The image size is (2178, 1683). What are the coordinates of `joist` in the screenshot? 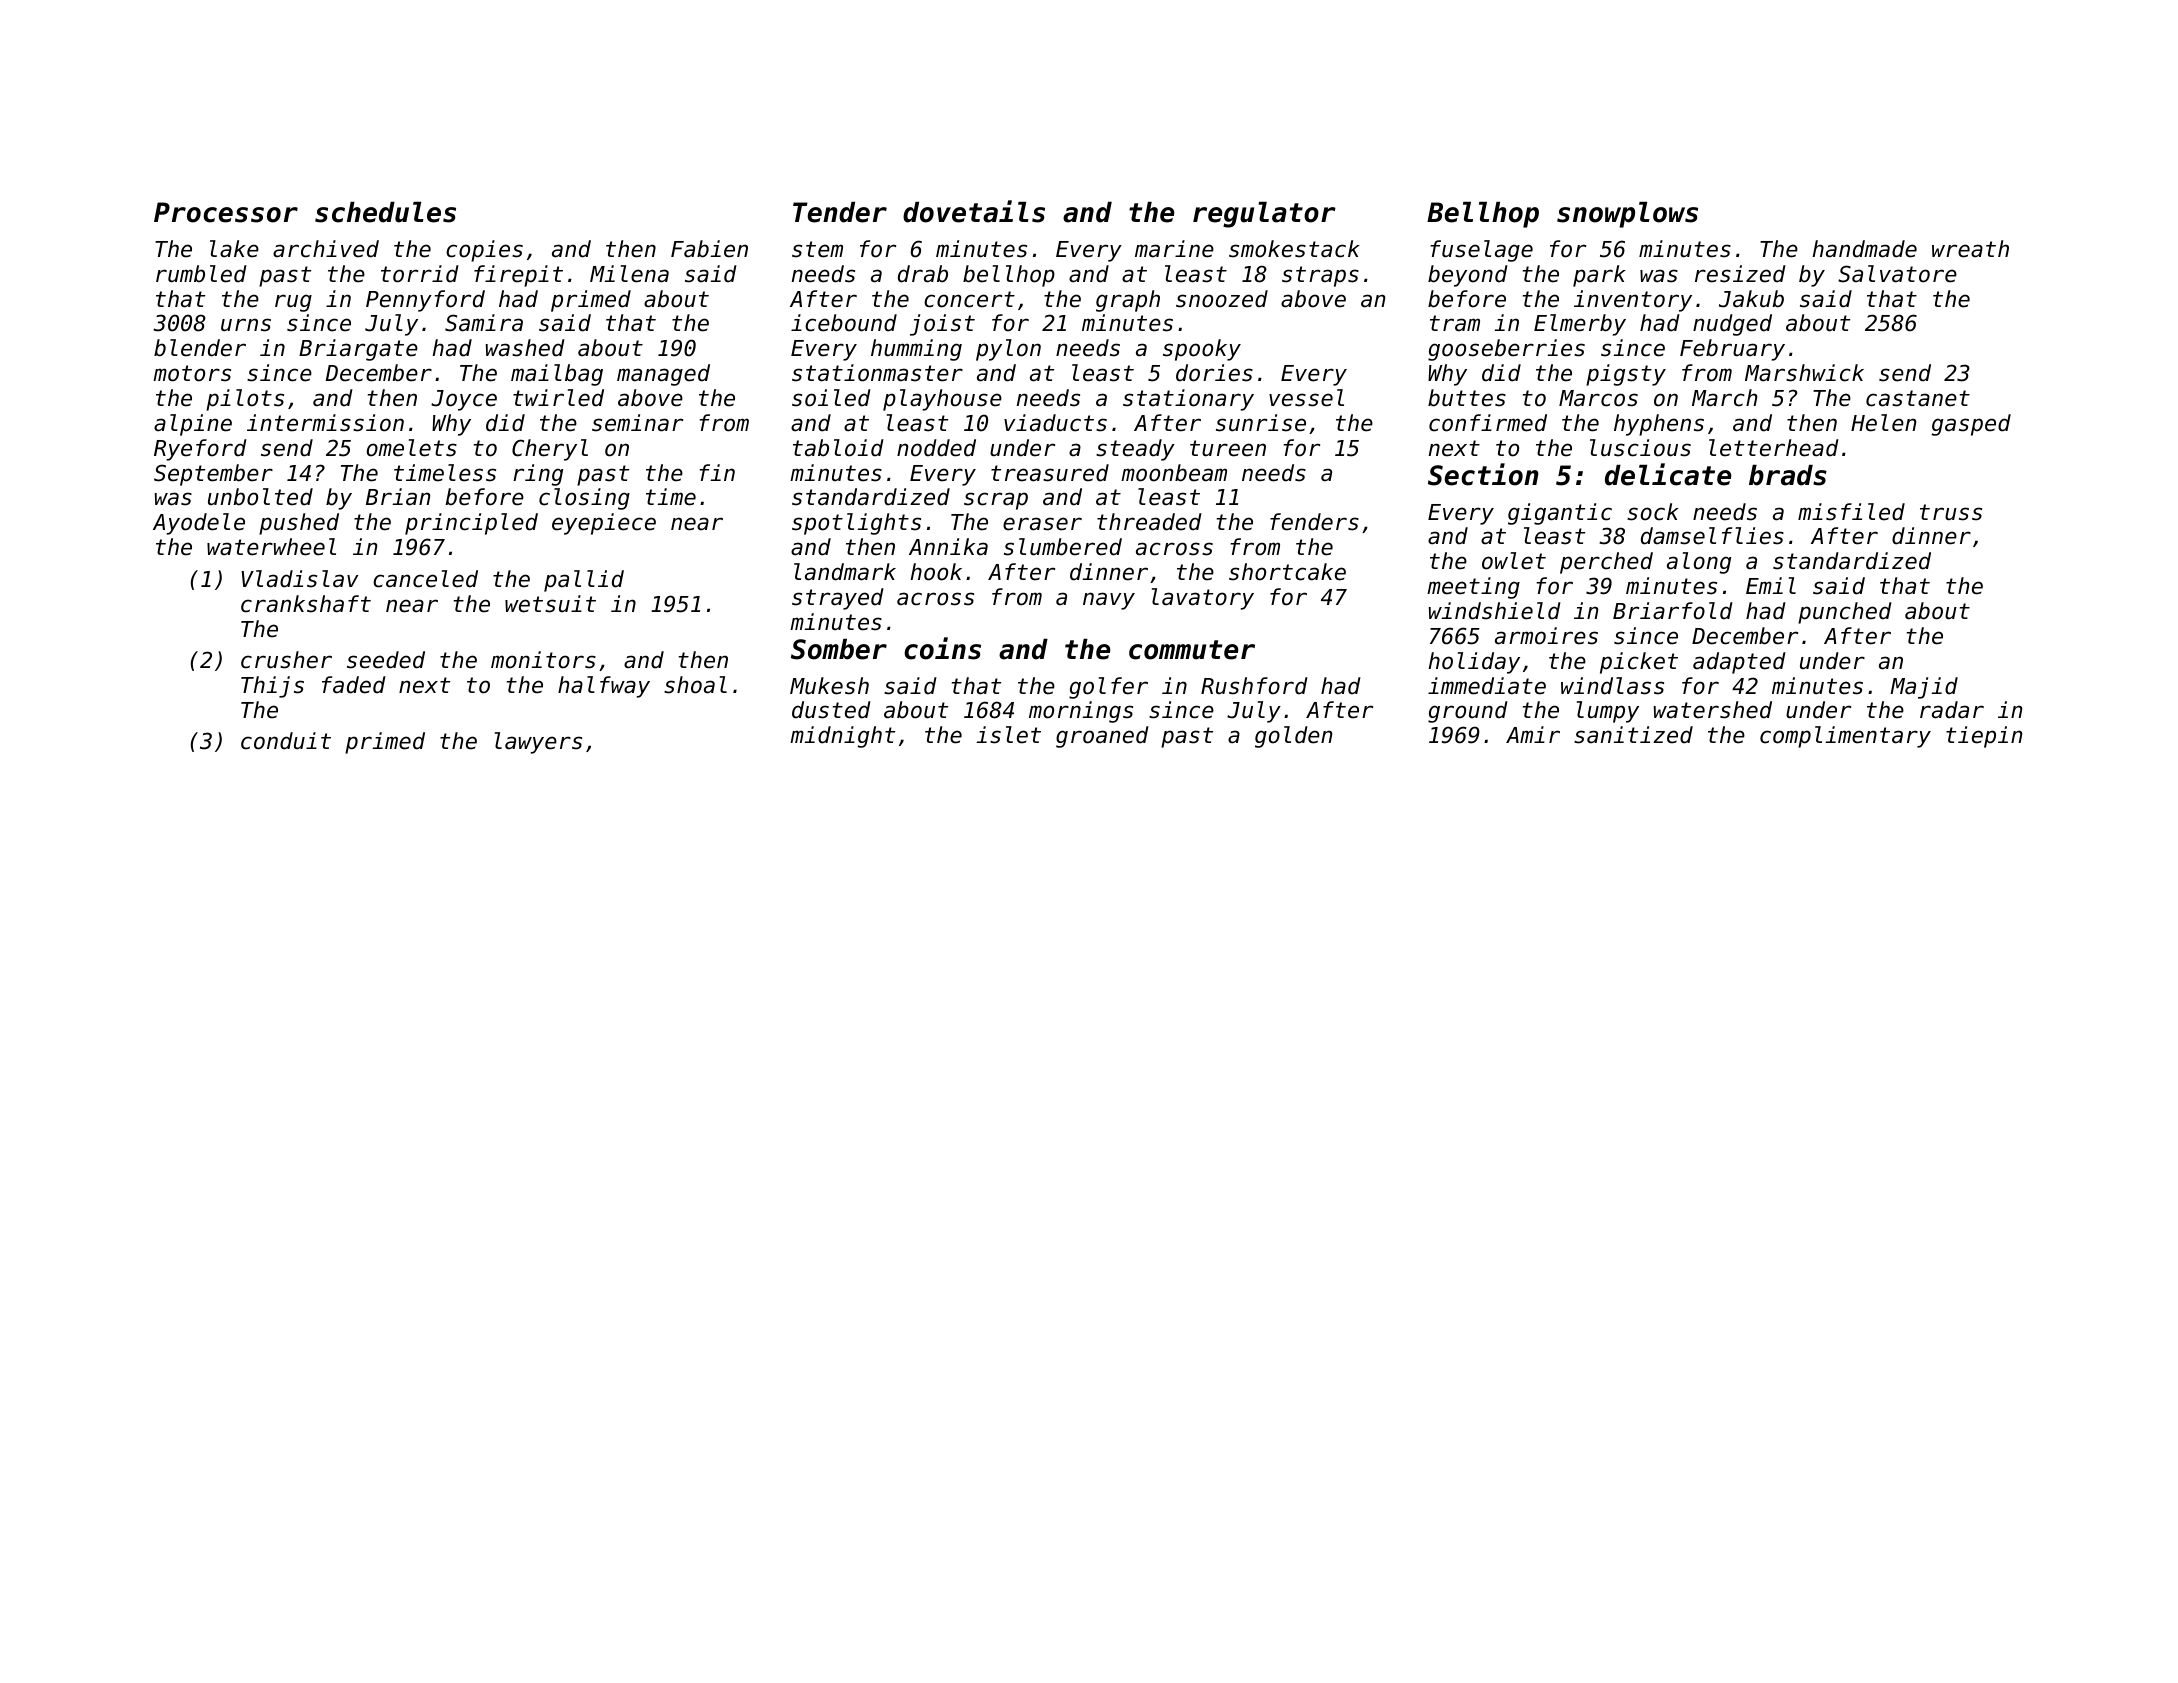 It's located at (942, 325).
